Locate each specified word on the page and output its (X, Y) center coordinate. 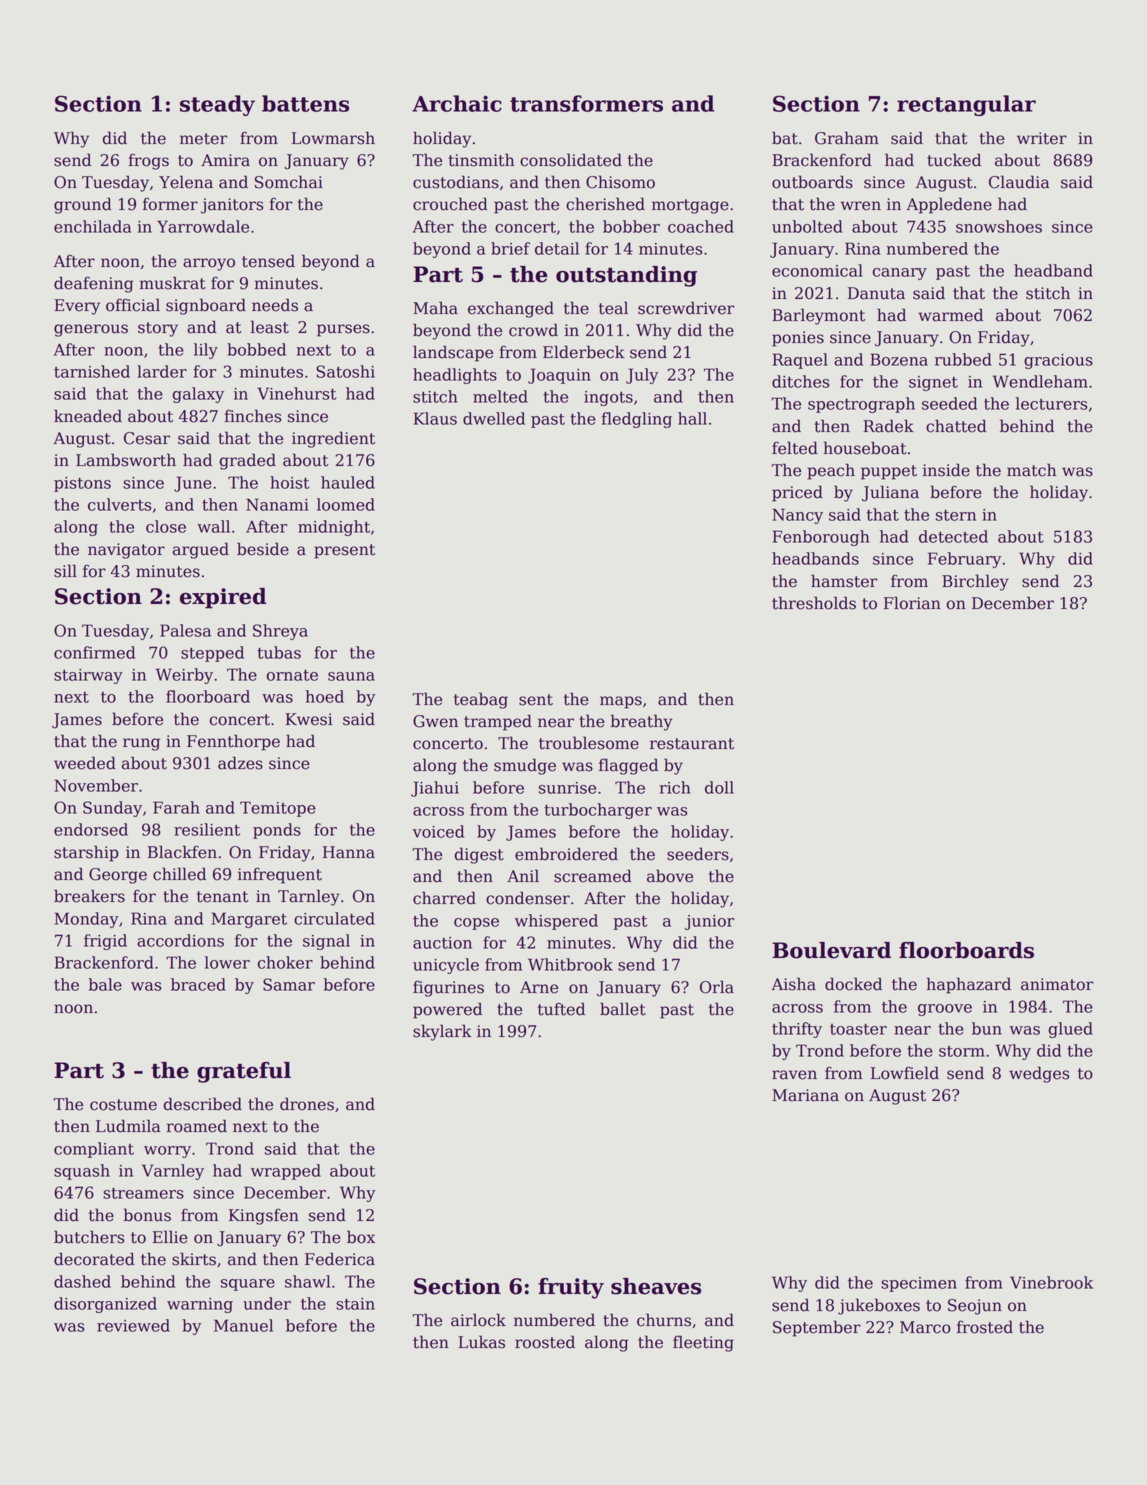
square (248, 1285)
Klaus (435, 418)
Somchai (289, 182)
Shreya (280, 632)
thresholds (814, 603)
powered (447, 1010)
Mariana (805, 1095)
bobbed (256, 349)
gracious (1058, 361)
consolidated (571, 160)
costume (123, 1105)
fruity (571, 1288)
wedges (1039, 1074)
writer (1042, 138)
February (964, 560)
